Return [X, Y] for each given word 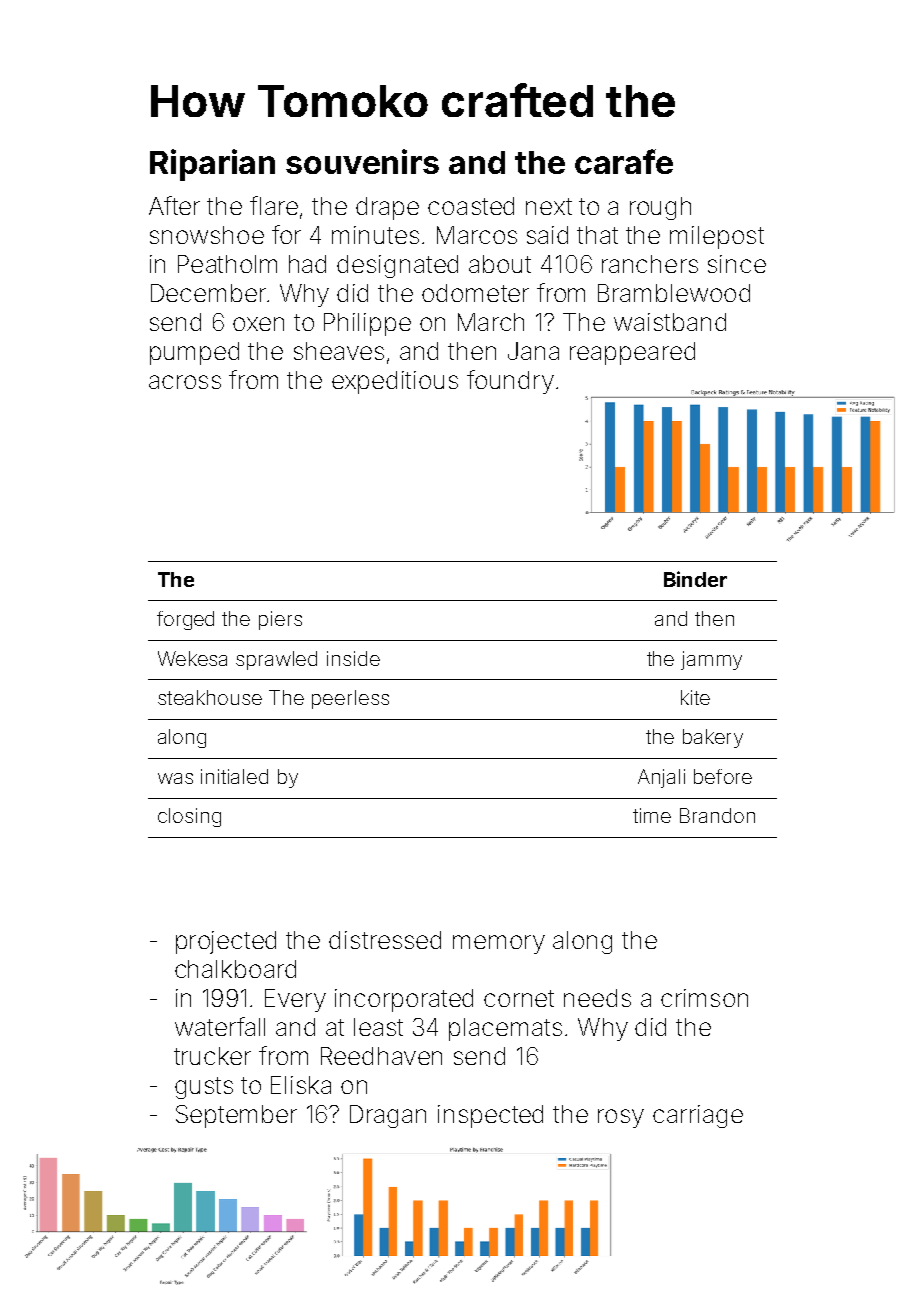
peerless [350, 699]
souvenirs [362, 161]
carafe [624, 161]
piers [280, 620]
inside [353, 658]
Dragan [388, 1116]
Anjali [661, 778]
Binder [695, 579]
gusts [204, 1088]
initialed [234, 776]
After [174, 205]
